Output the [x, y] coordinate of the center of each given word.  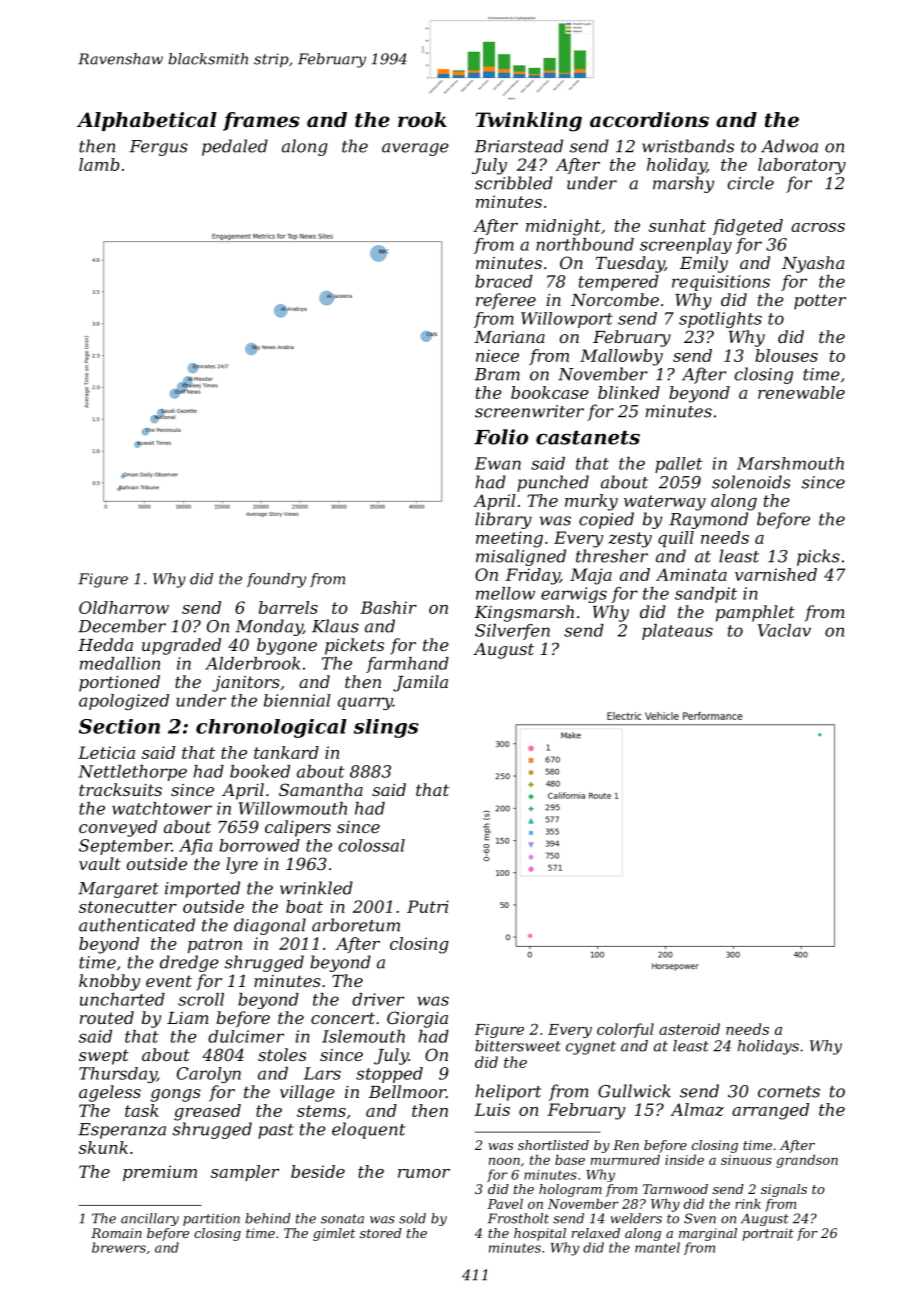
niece [497, 355]
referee [506, 301]
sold [412, 1218]
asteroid [689, 1029]
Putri [428, 906]
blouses [786, 355]
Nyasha [813, 264]
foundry [276, 580]
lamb [99, 164]
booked [260, 771]
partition [211, 1219]
